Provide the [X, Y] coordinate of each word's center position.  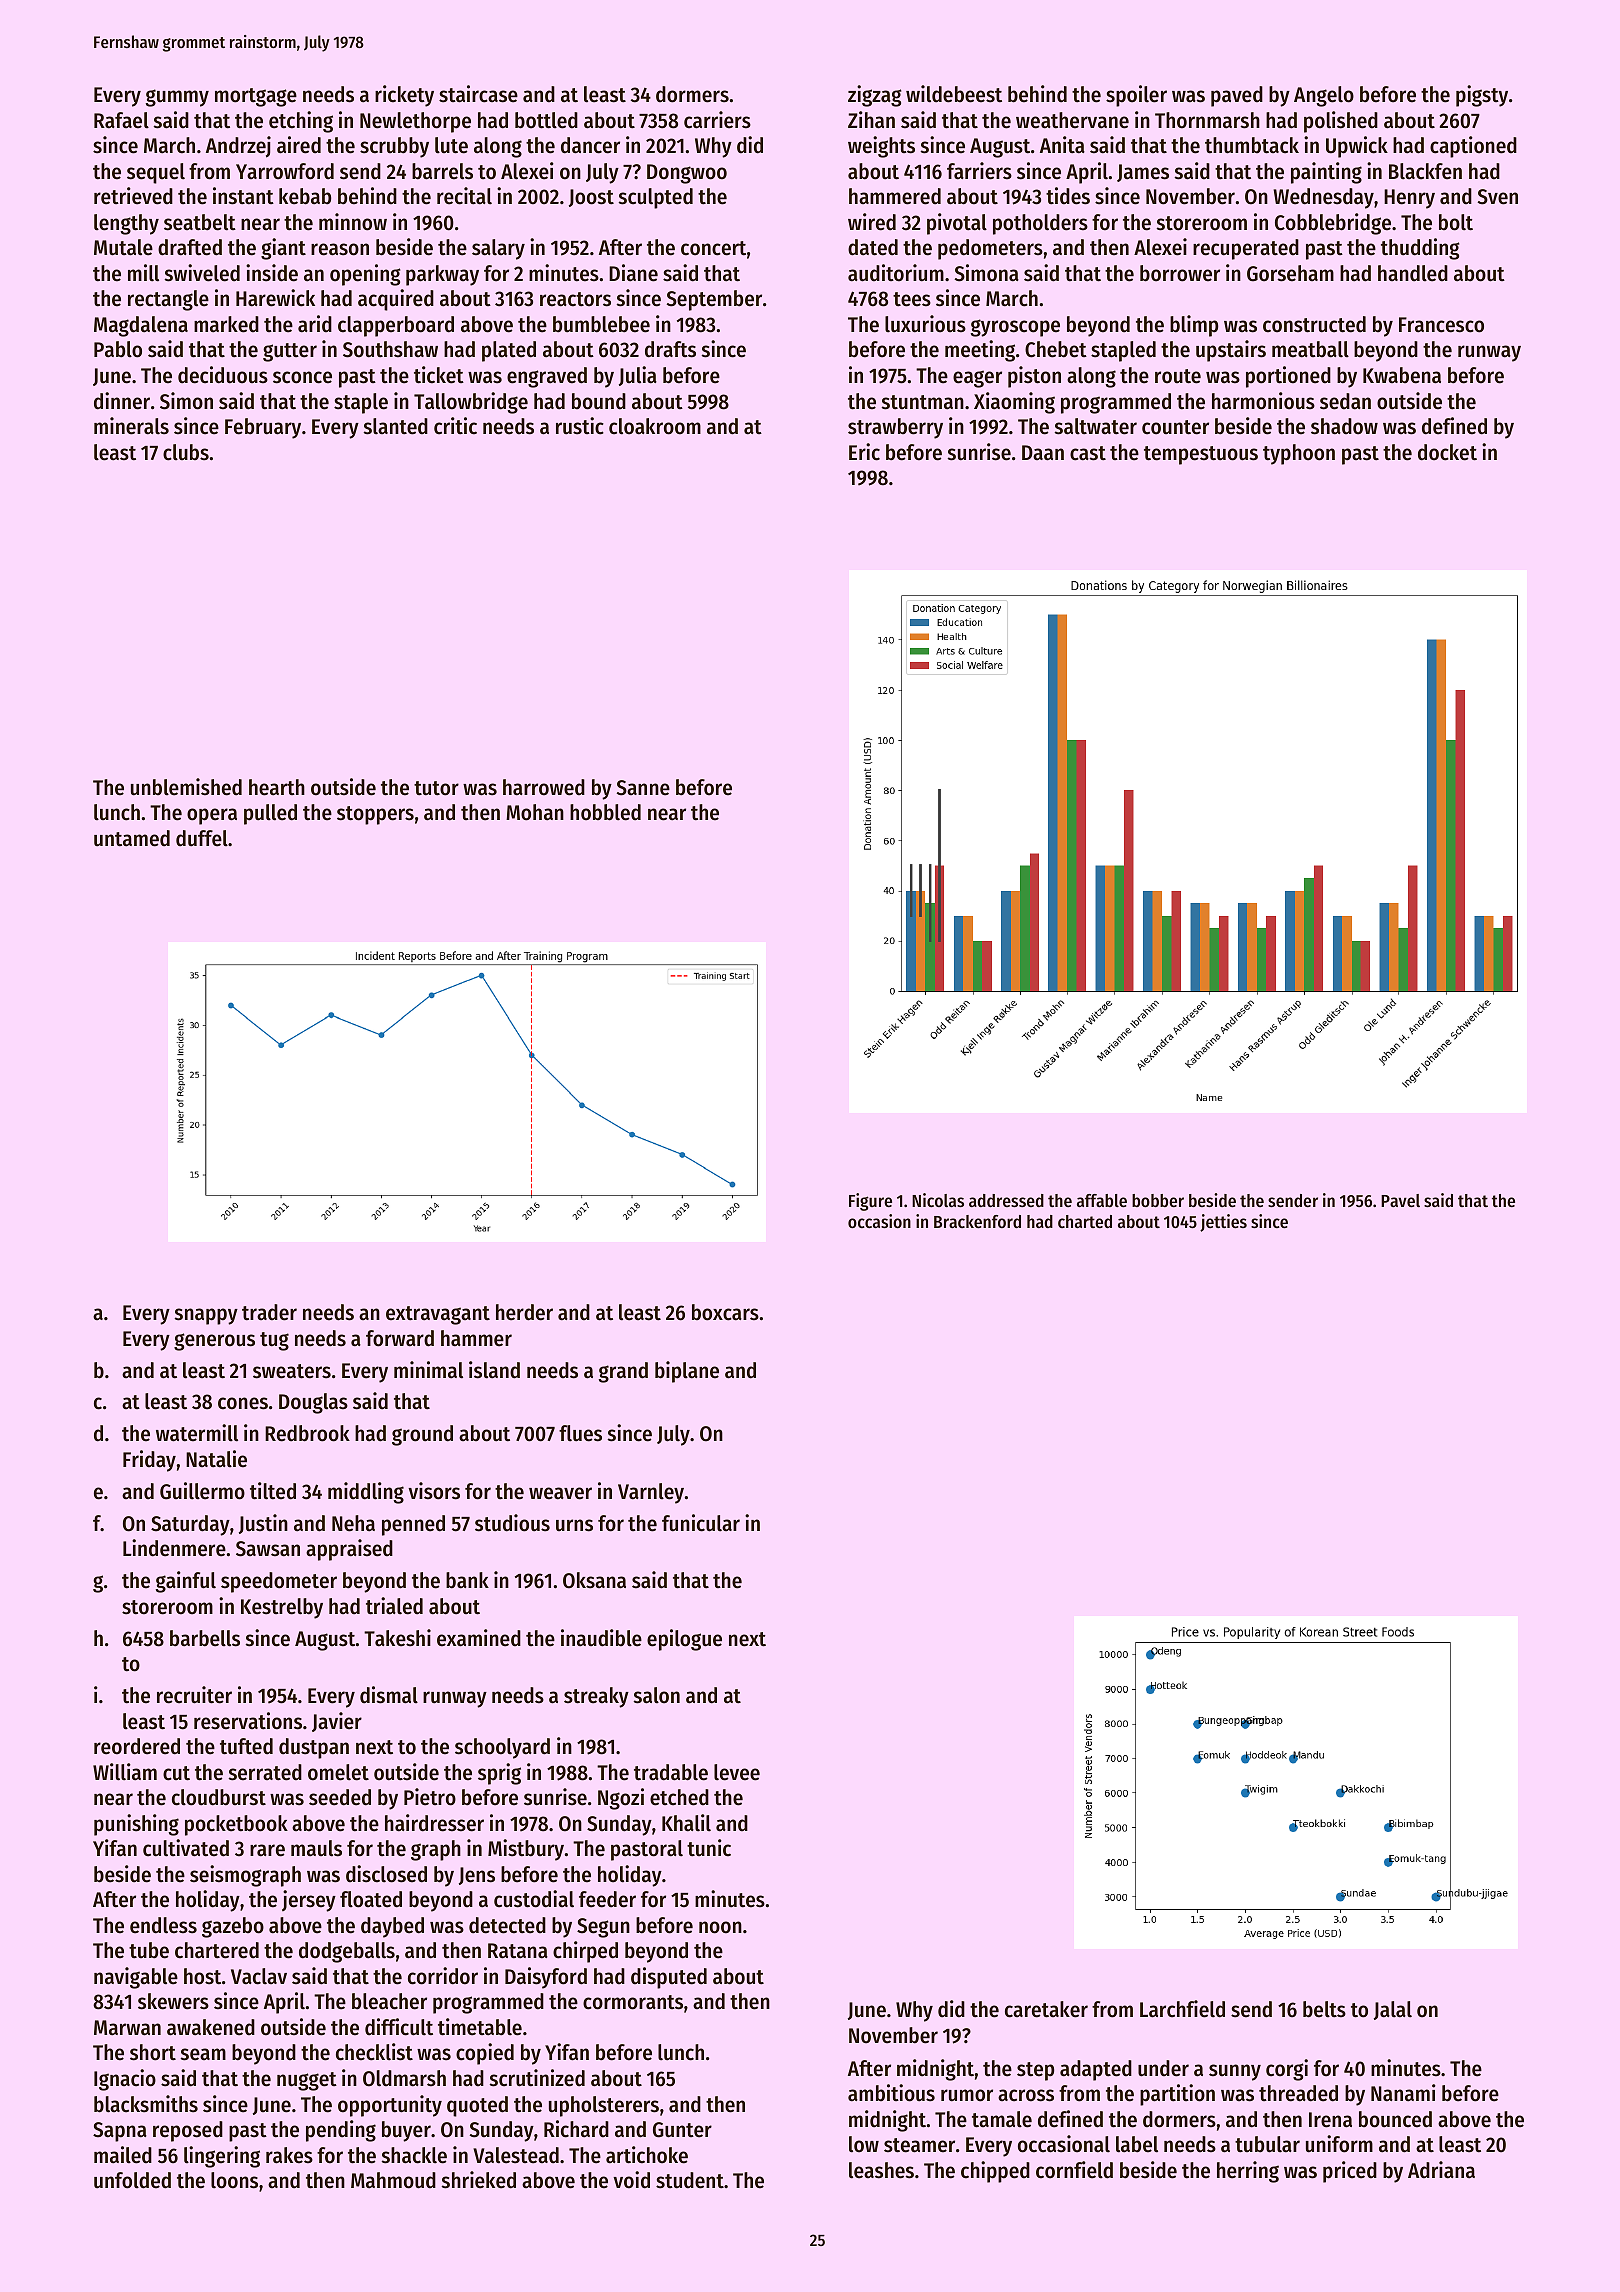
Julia [638, 376]
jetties [1223, 1223]
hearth [277, 787]
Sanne [643, 788]
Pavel [1400, 1200]
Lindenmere [174, 1548]
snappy [206, 1316]
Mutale [123, 247]
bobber [1158, 1200]
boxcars [725, 1312]
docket [1447, 452]
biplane [687, 1372]
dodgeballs [347, 1952]
